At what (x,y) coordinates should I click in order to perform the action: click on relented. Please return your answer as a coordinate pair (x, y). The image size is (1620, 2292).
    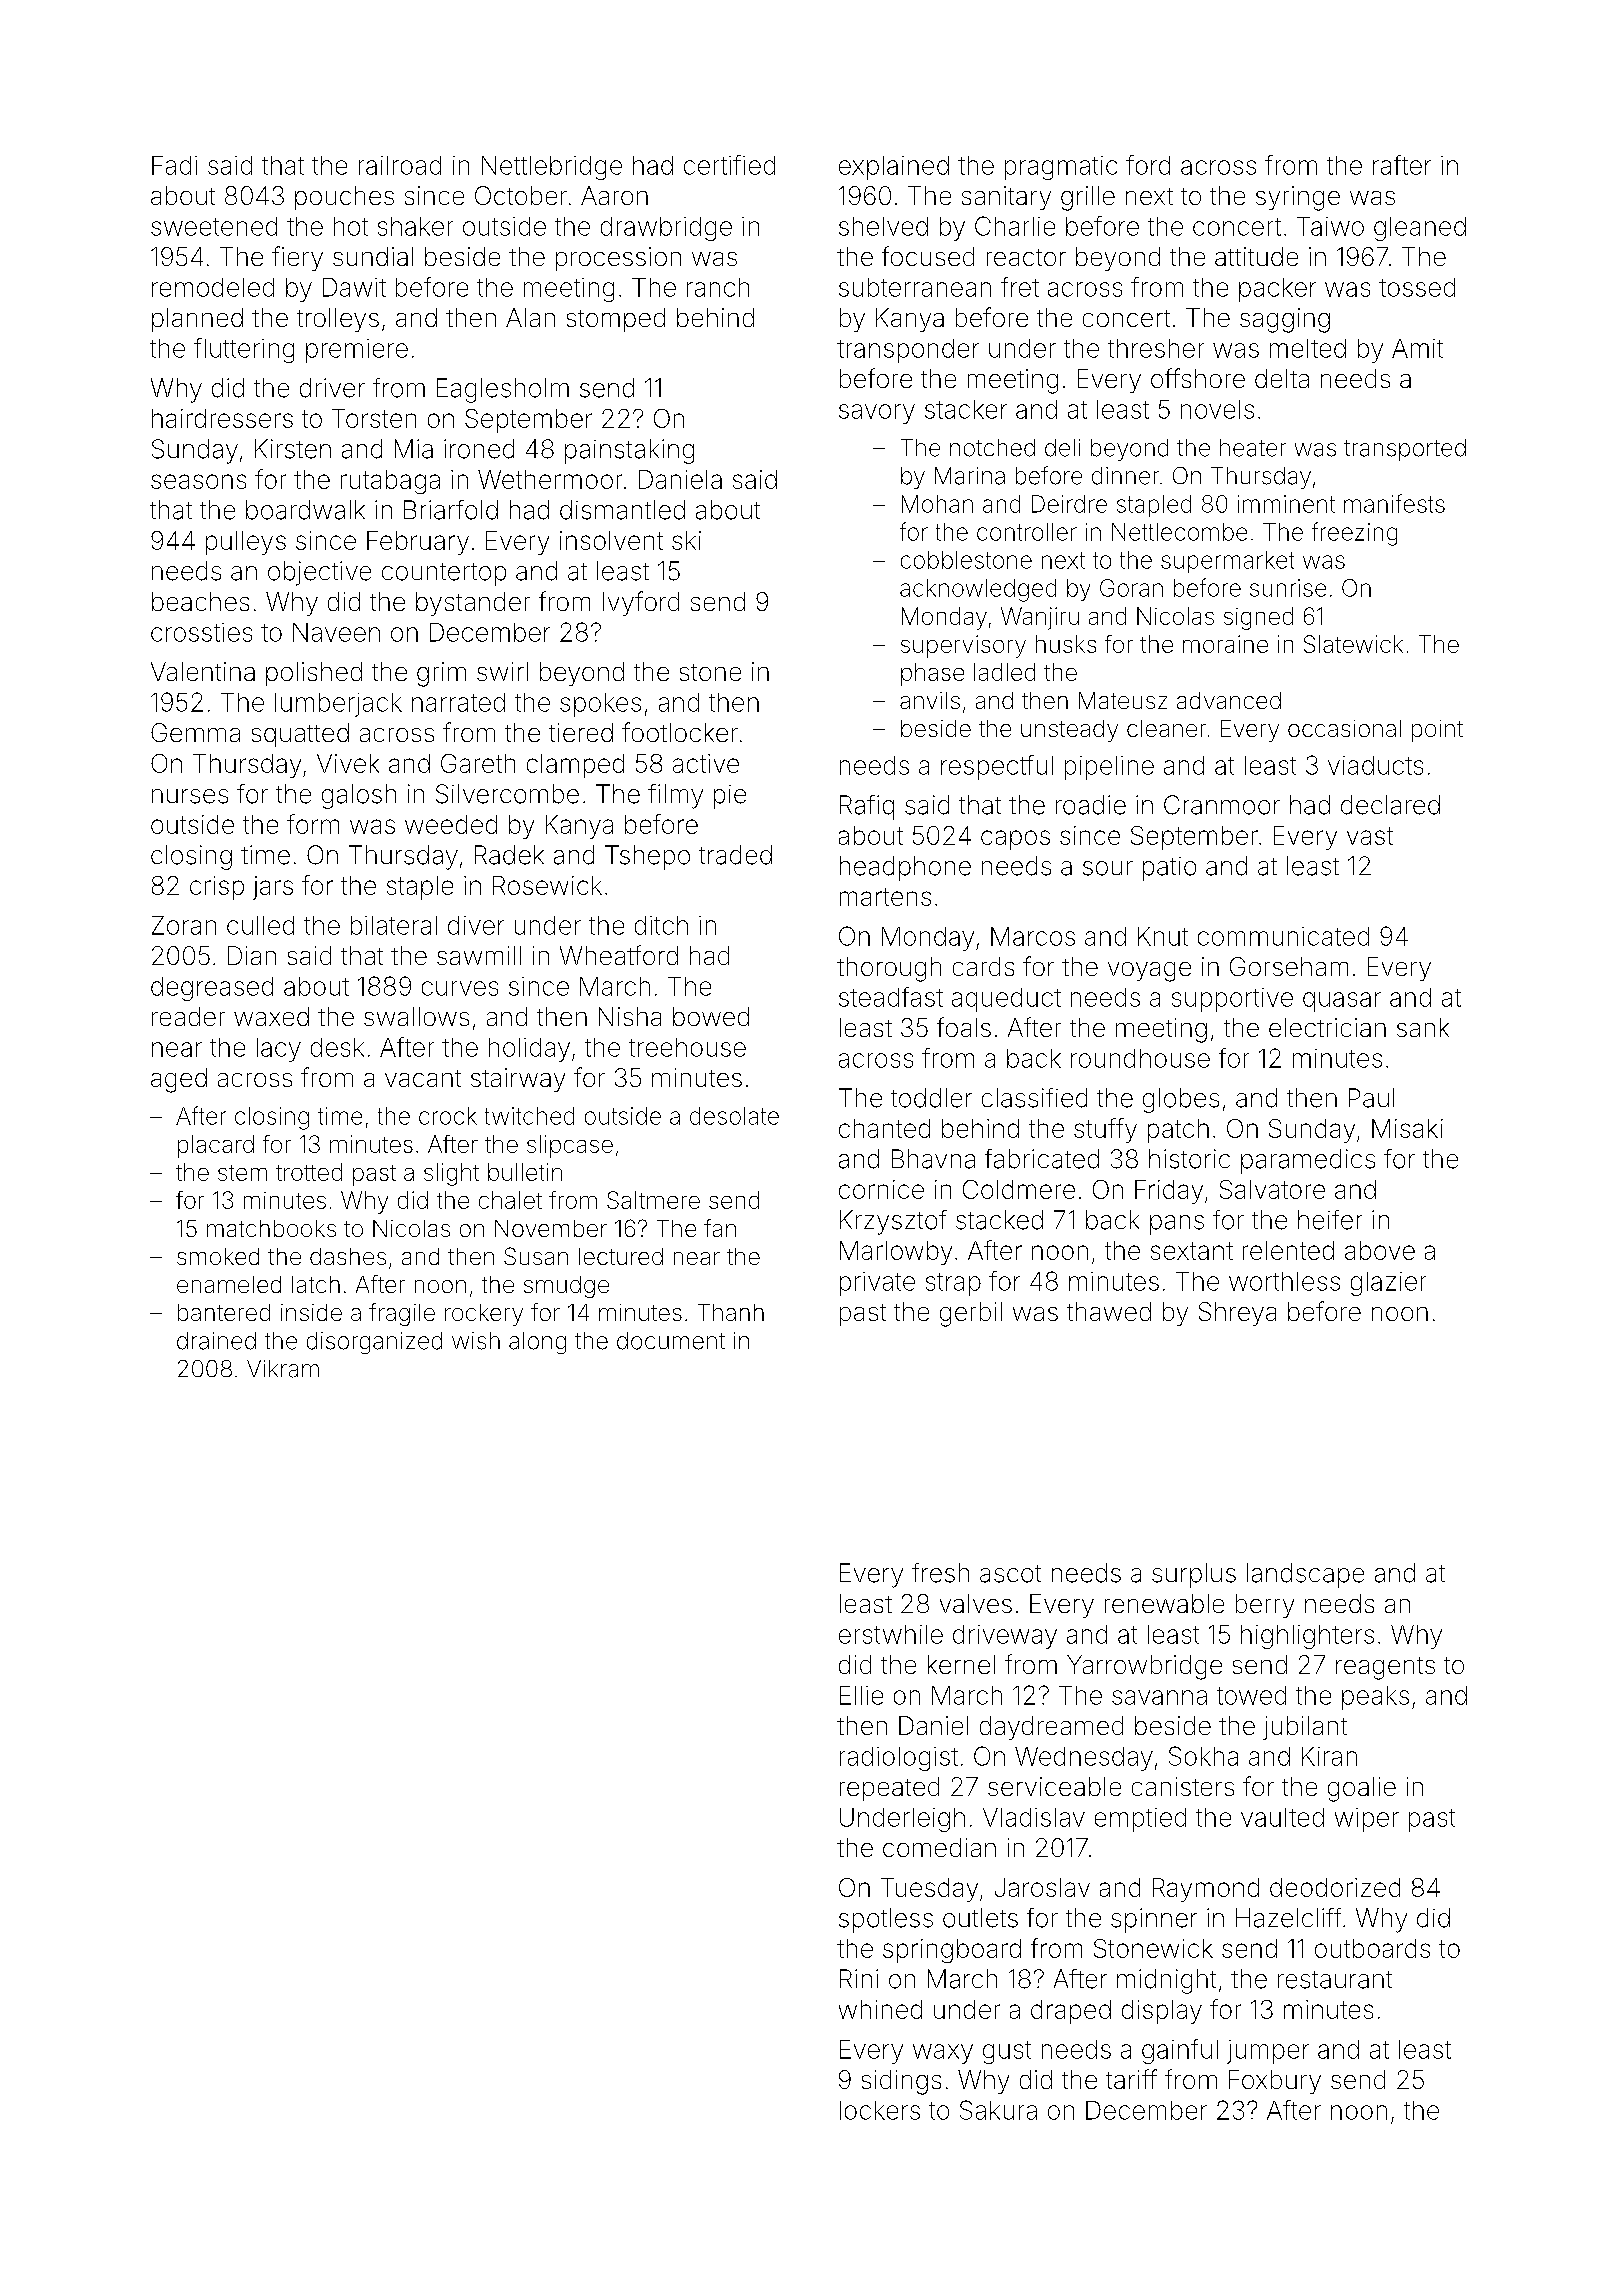
    Looking at the image, I should click on (1288, 1250).
